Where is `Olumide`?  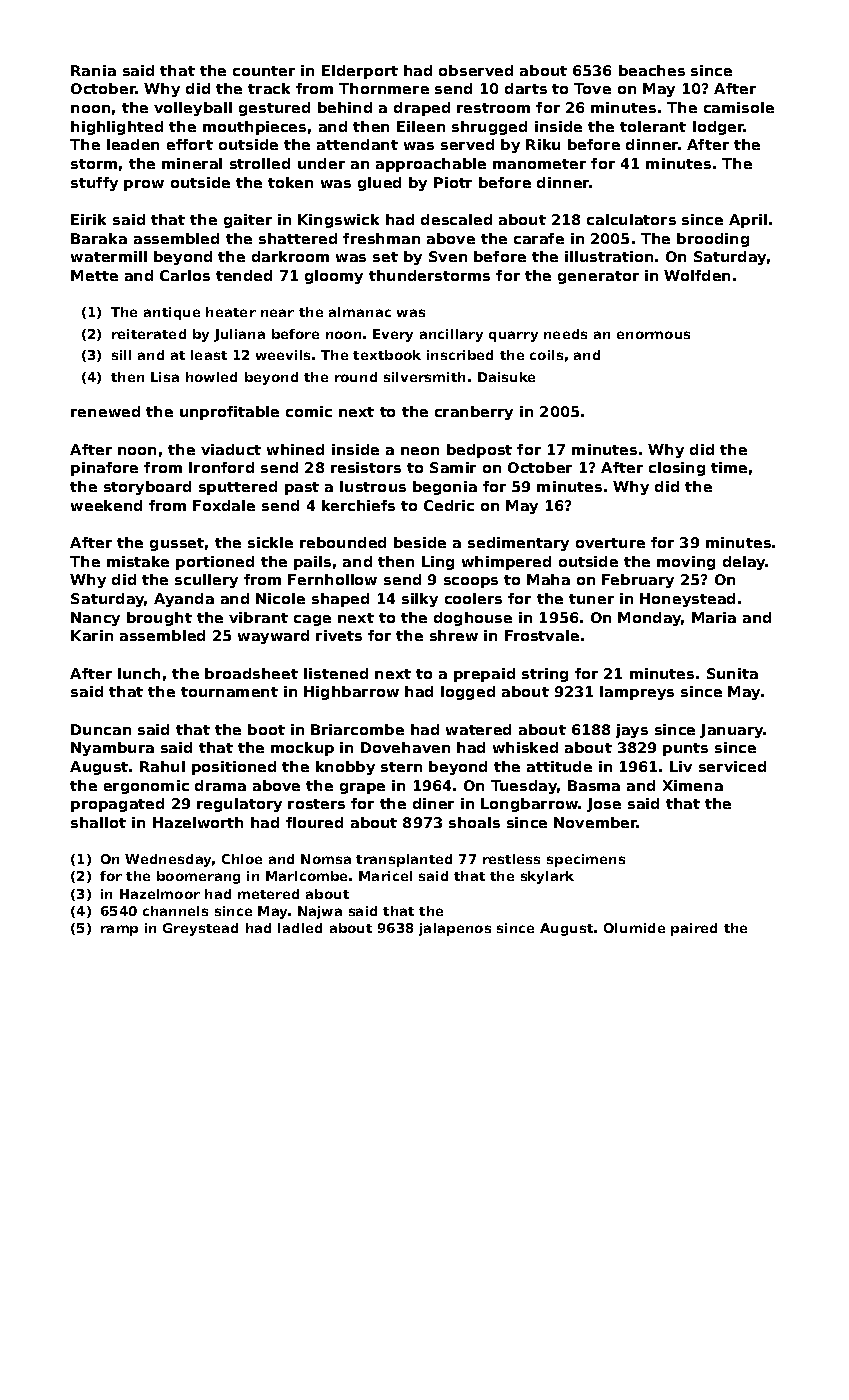
Olumide is located at coordinates (634, 928).
